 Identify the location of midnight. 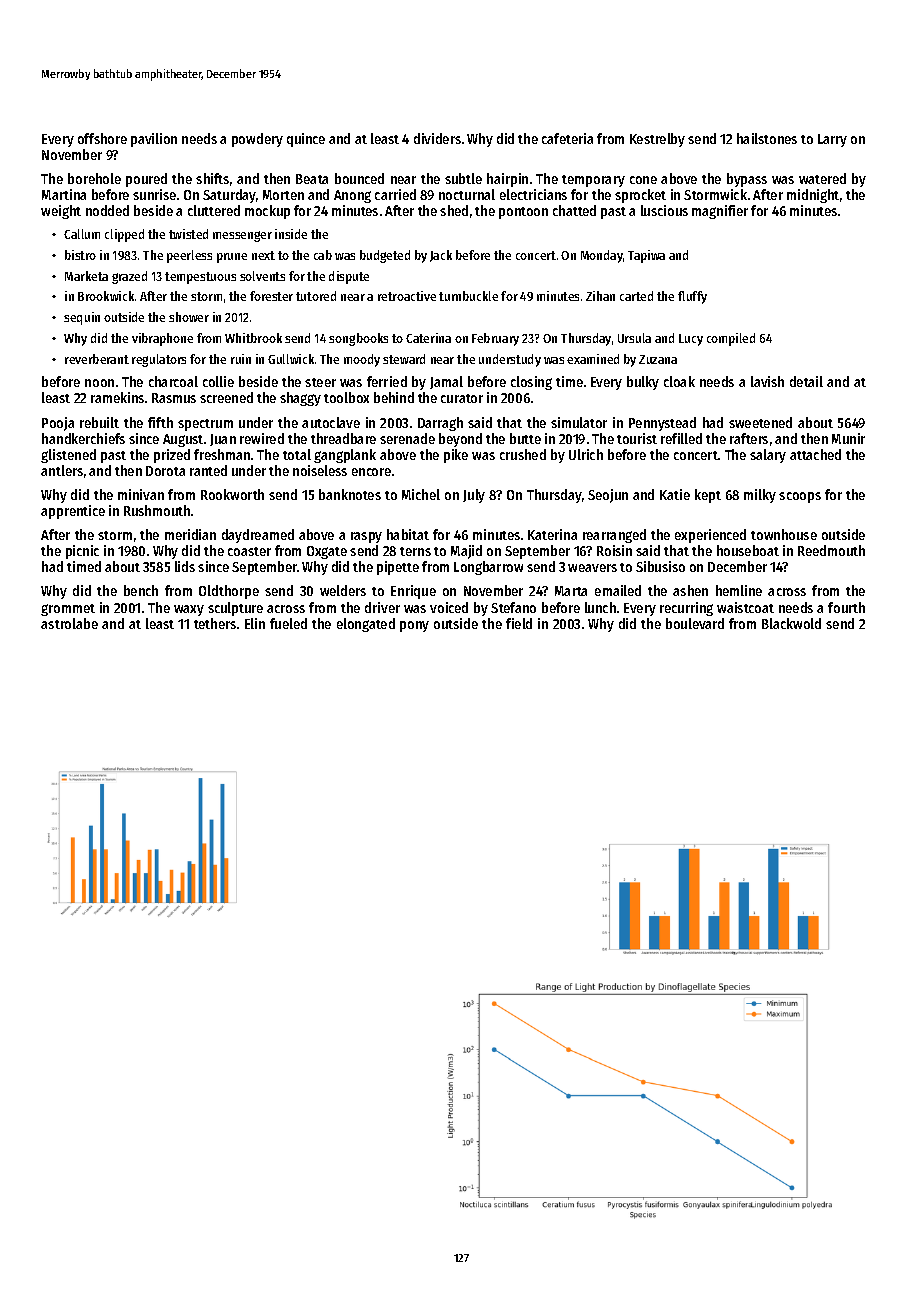
(813, 196).
